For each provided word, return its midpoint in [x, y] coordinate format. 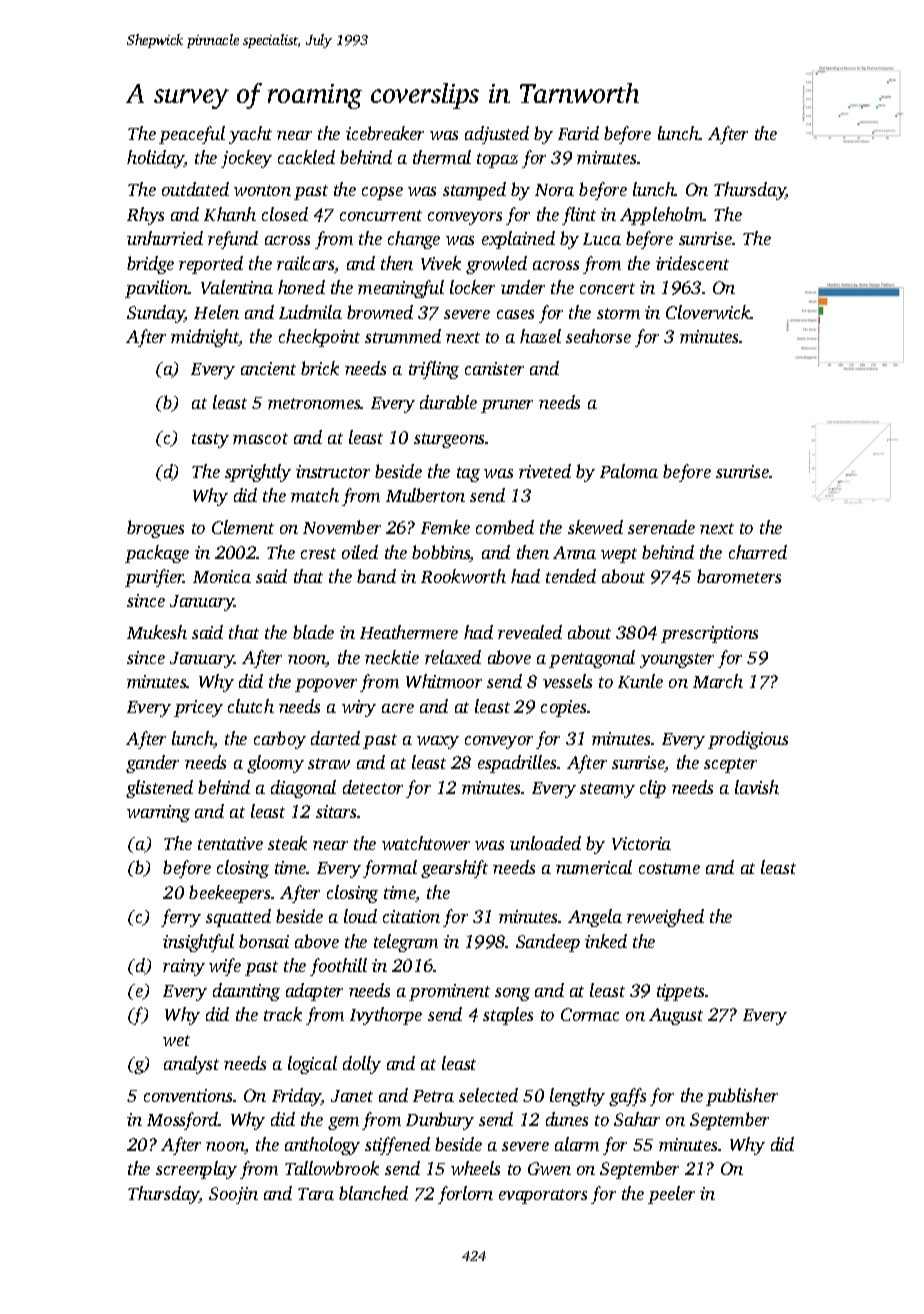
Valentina [237, 287]
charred [758, 552]
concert [607, 288]
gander [152, 764]
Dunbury [440, 1121]
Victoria [641, 843]
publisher [742, 1097]
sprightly [258, 473]
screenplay [196, 1170]
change [414, 240]
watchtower [426, 843]
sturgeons [450, 440]
